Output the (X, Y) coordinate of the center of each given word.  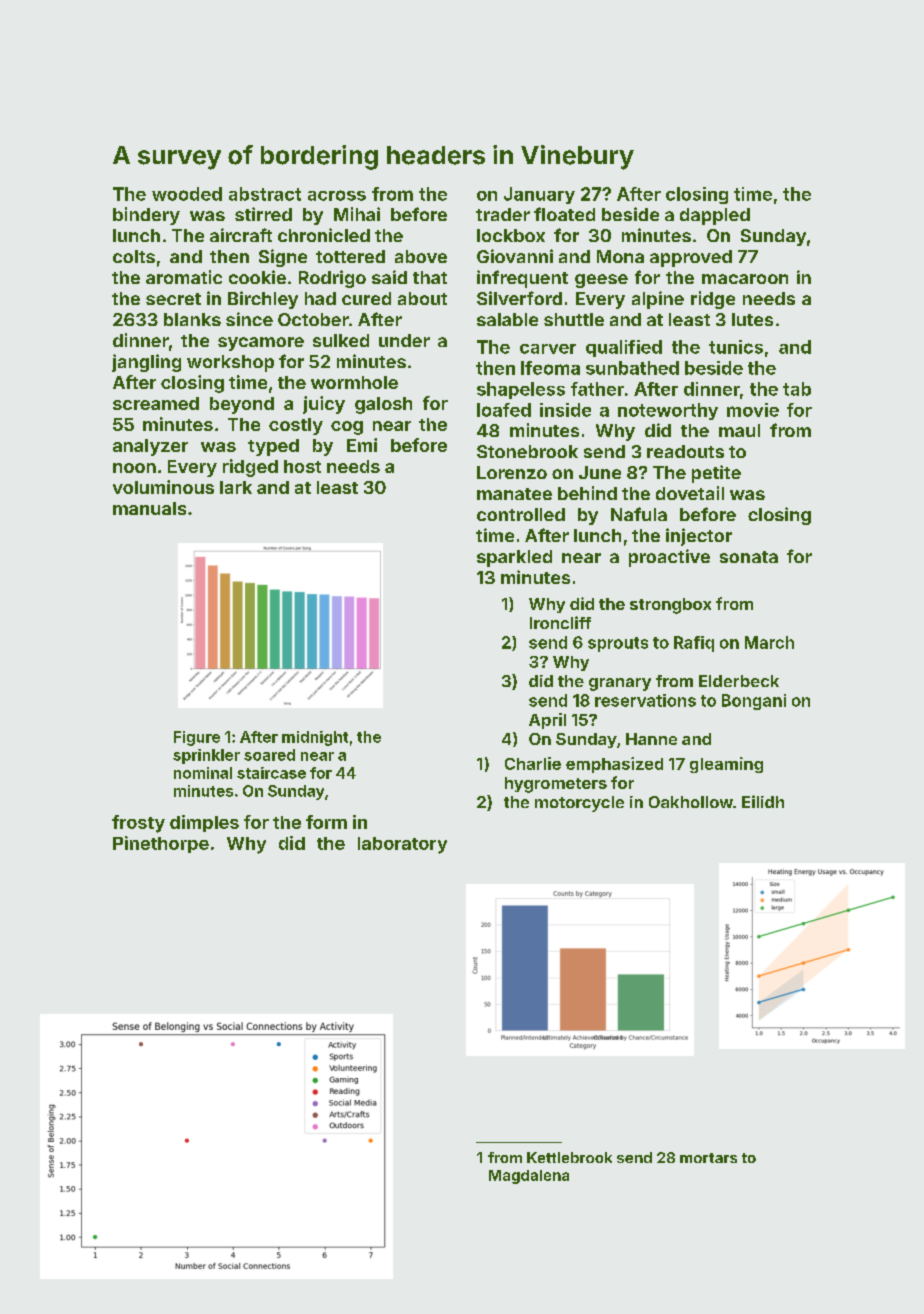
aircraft (241, 235)
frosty (138, 824)
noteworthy (668, 411)
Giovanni (515, 256)
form (326, 822)
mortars (708, 1158)
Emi (362, 445)
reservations (645, 700)
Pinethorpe (161, 844)
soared (269, 755)
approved (691, 258)
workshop (230, 363)
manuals (149, 508)
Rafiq (694, 644)
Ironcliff (560, 622)
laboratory (402, 845)
